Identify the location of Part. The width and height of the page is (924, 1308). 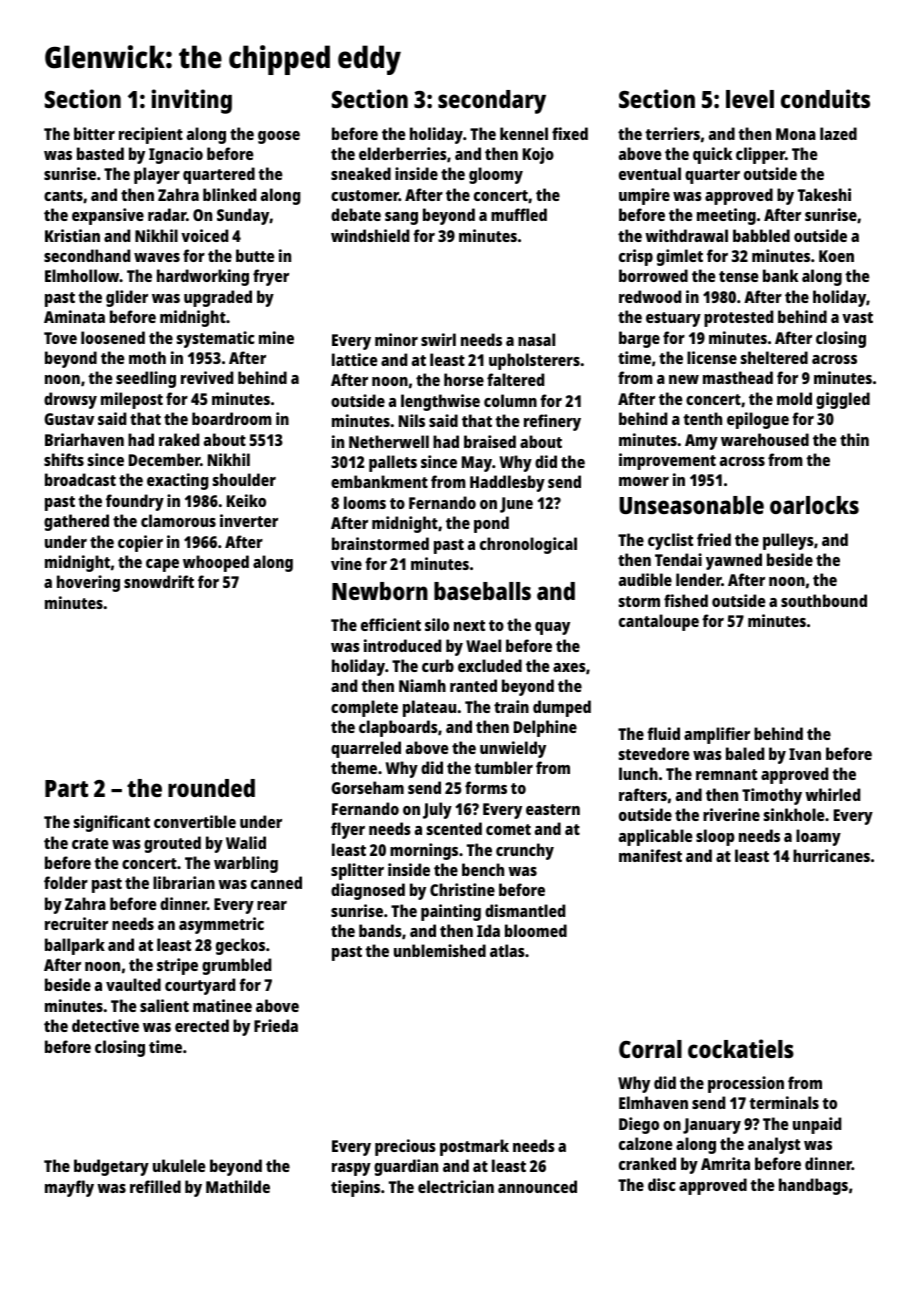
(66, 788).
